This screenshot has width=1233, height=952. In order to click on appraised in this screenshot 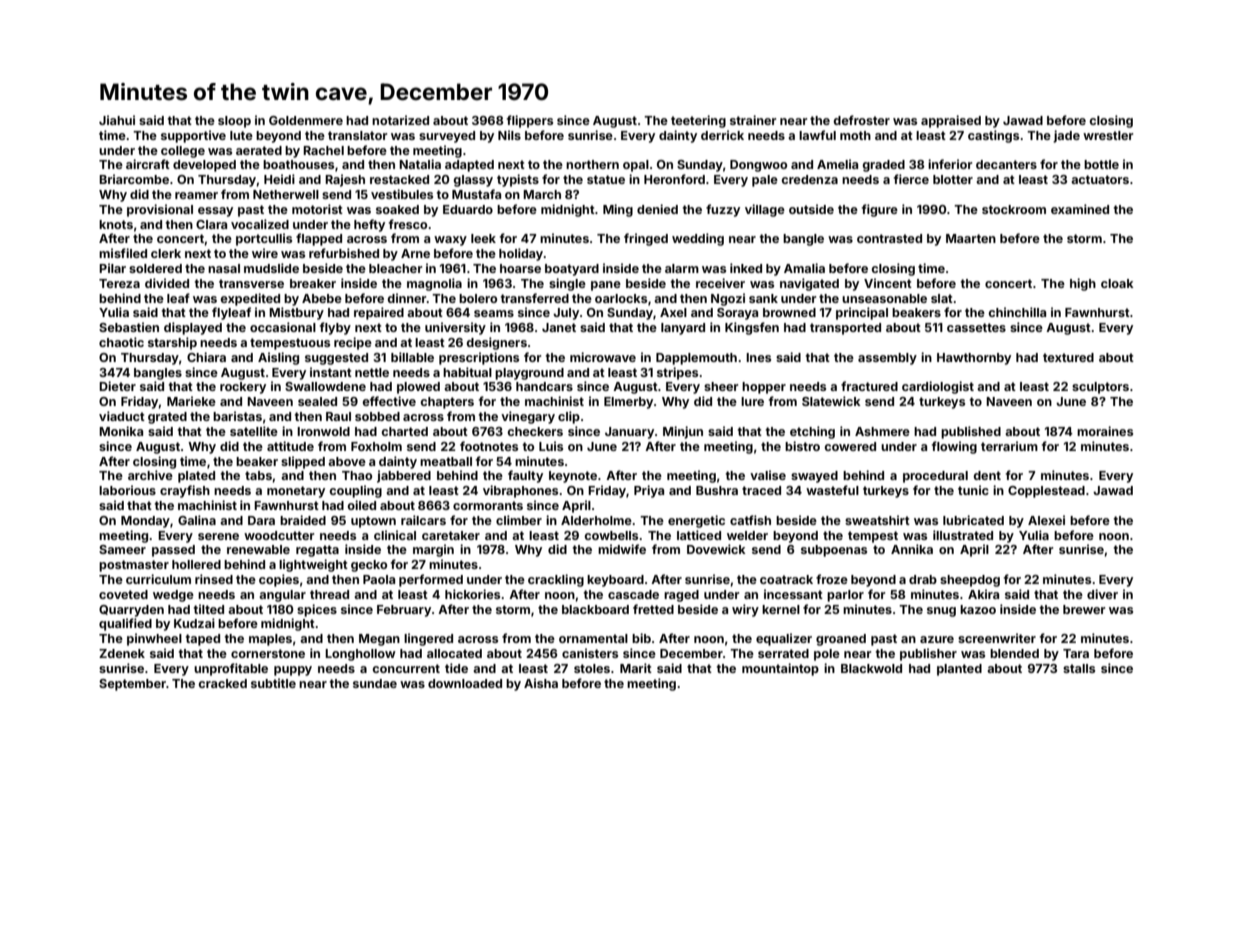, I will do `click(951, 121)`.
